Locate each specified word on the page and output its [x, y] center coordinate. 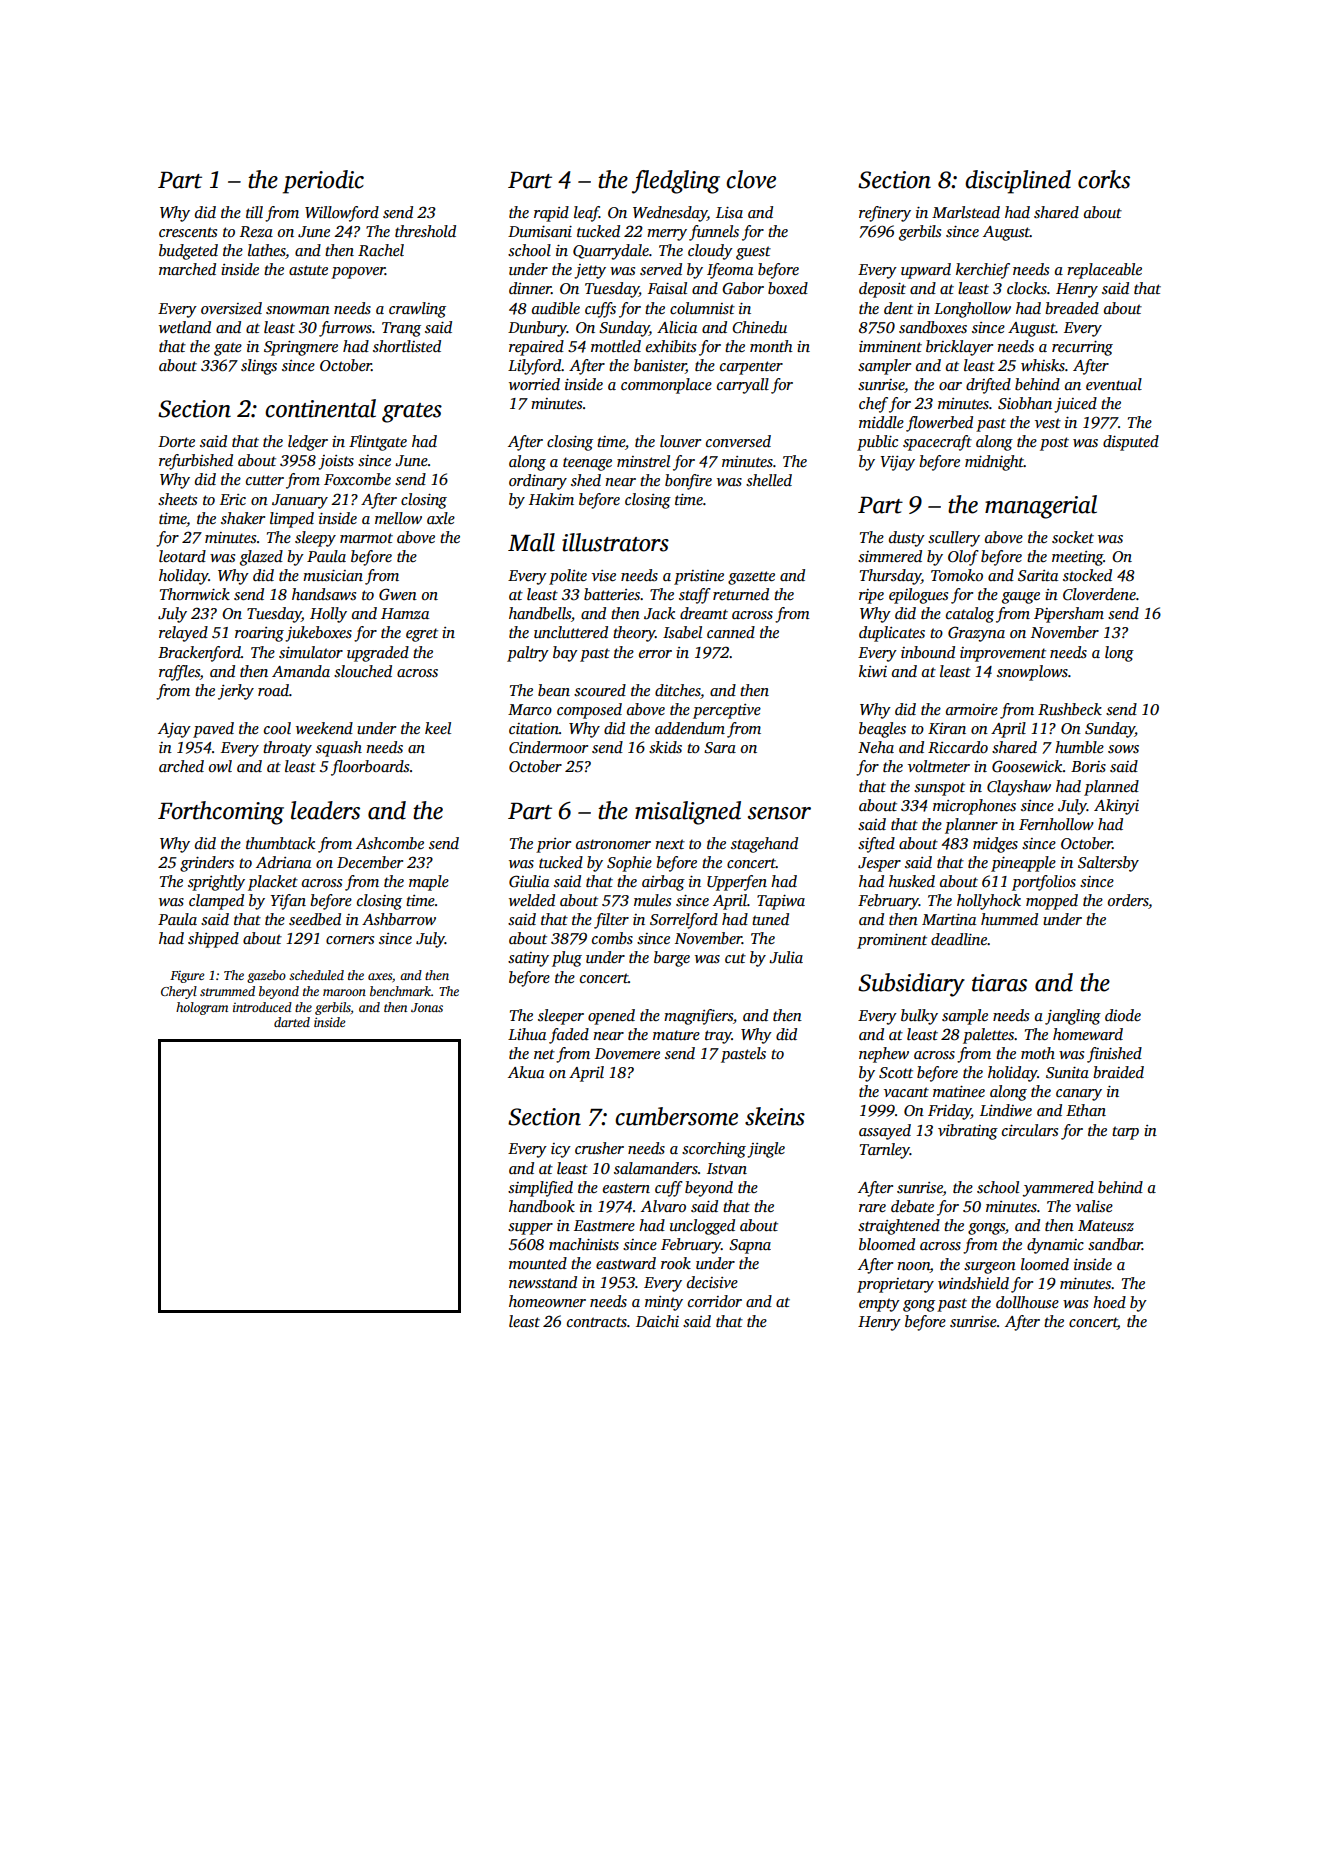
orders [1128, 900]
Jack [659, 613]
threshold [425, 231]
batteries [612, 594]
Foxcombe [357, 479]
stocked [1087, 575]
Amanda [301, 671]
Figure [187, 977]
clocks [1027, 288]
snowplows [1032, 673]
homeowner [547, 1301]
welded [532, 900]
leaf [586, 214]
